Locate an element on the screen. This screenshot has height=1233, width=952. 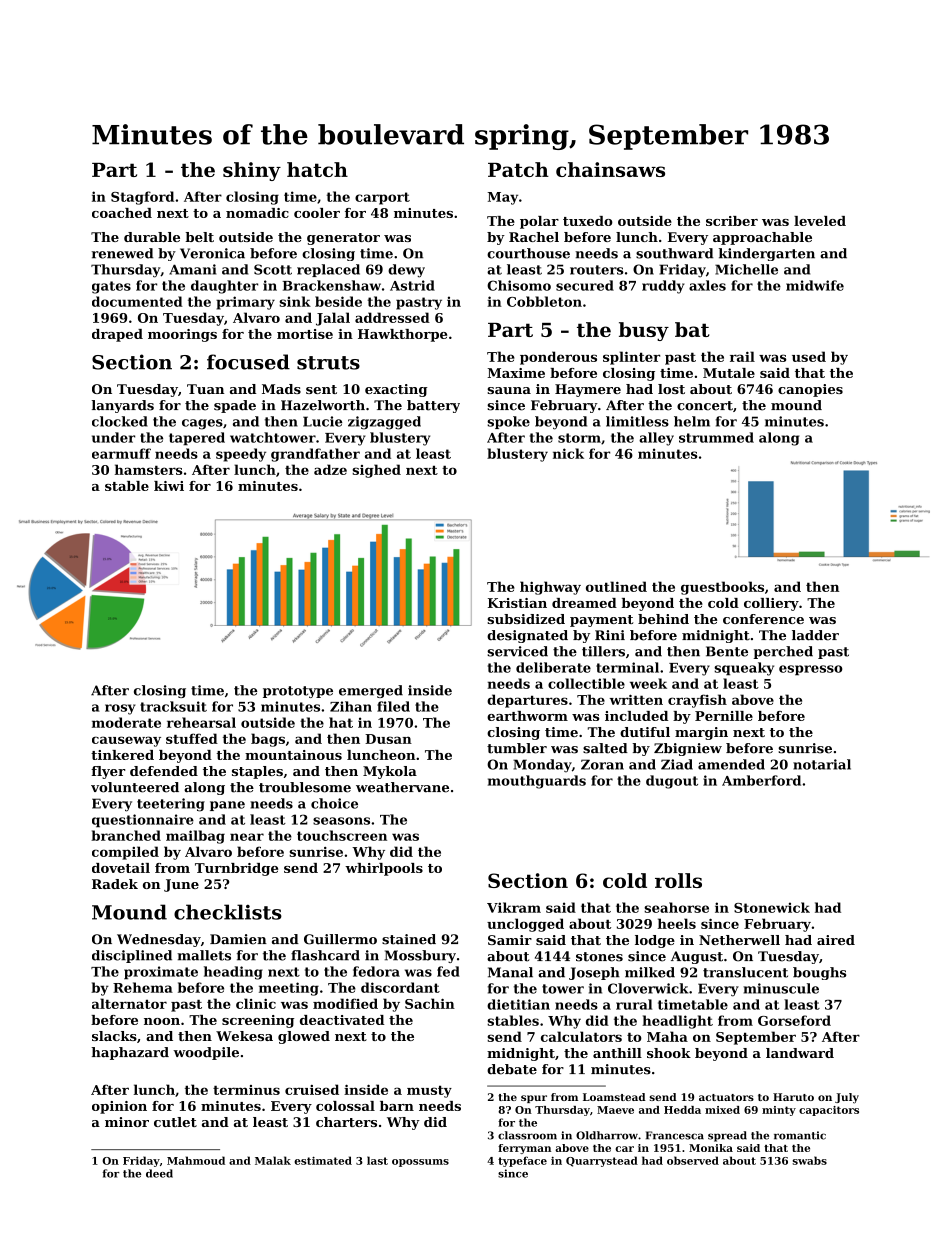
swabs is located at coordinates (809, 1160).
